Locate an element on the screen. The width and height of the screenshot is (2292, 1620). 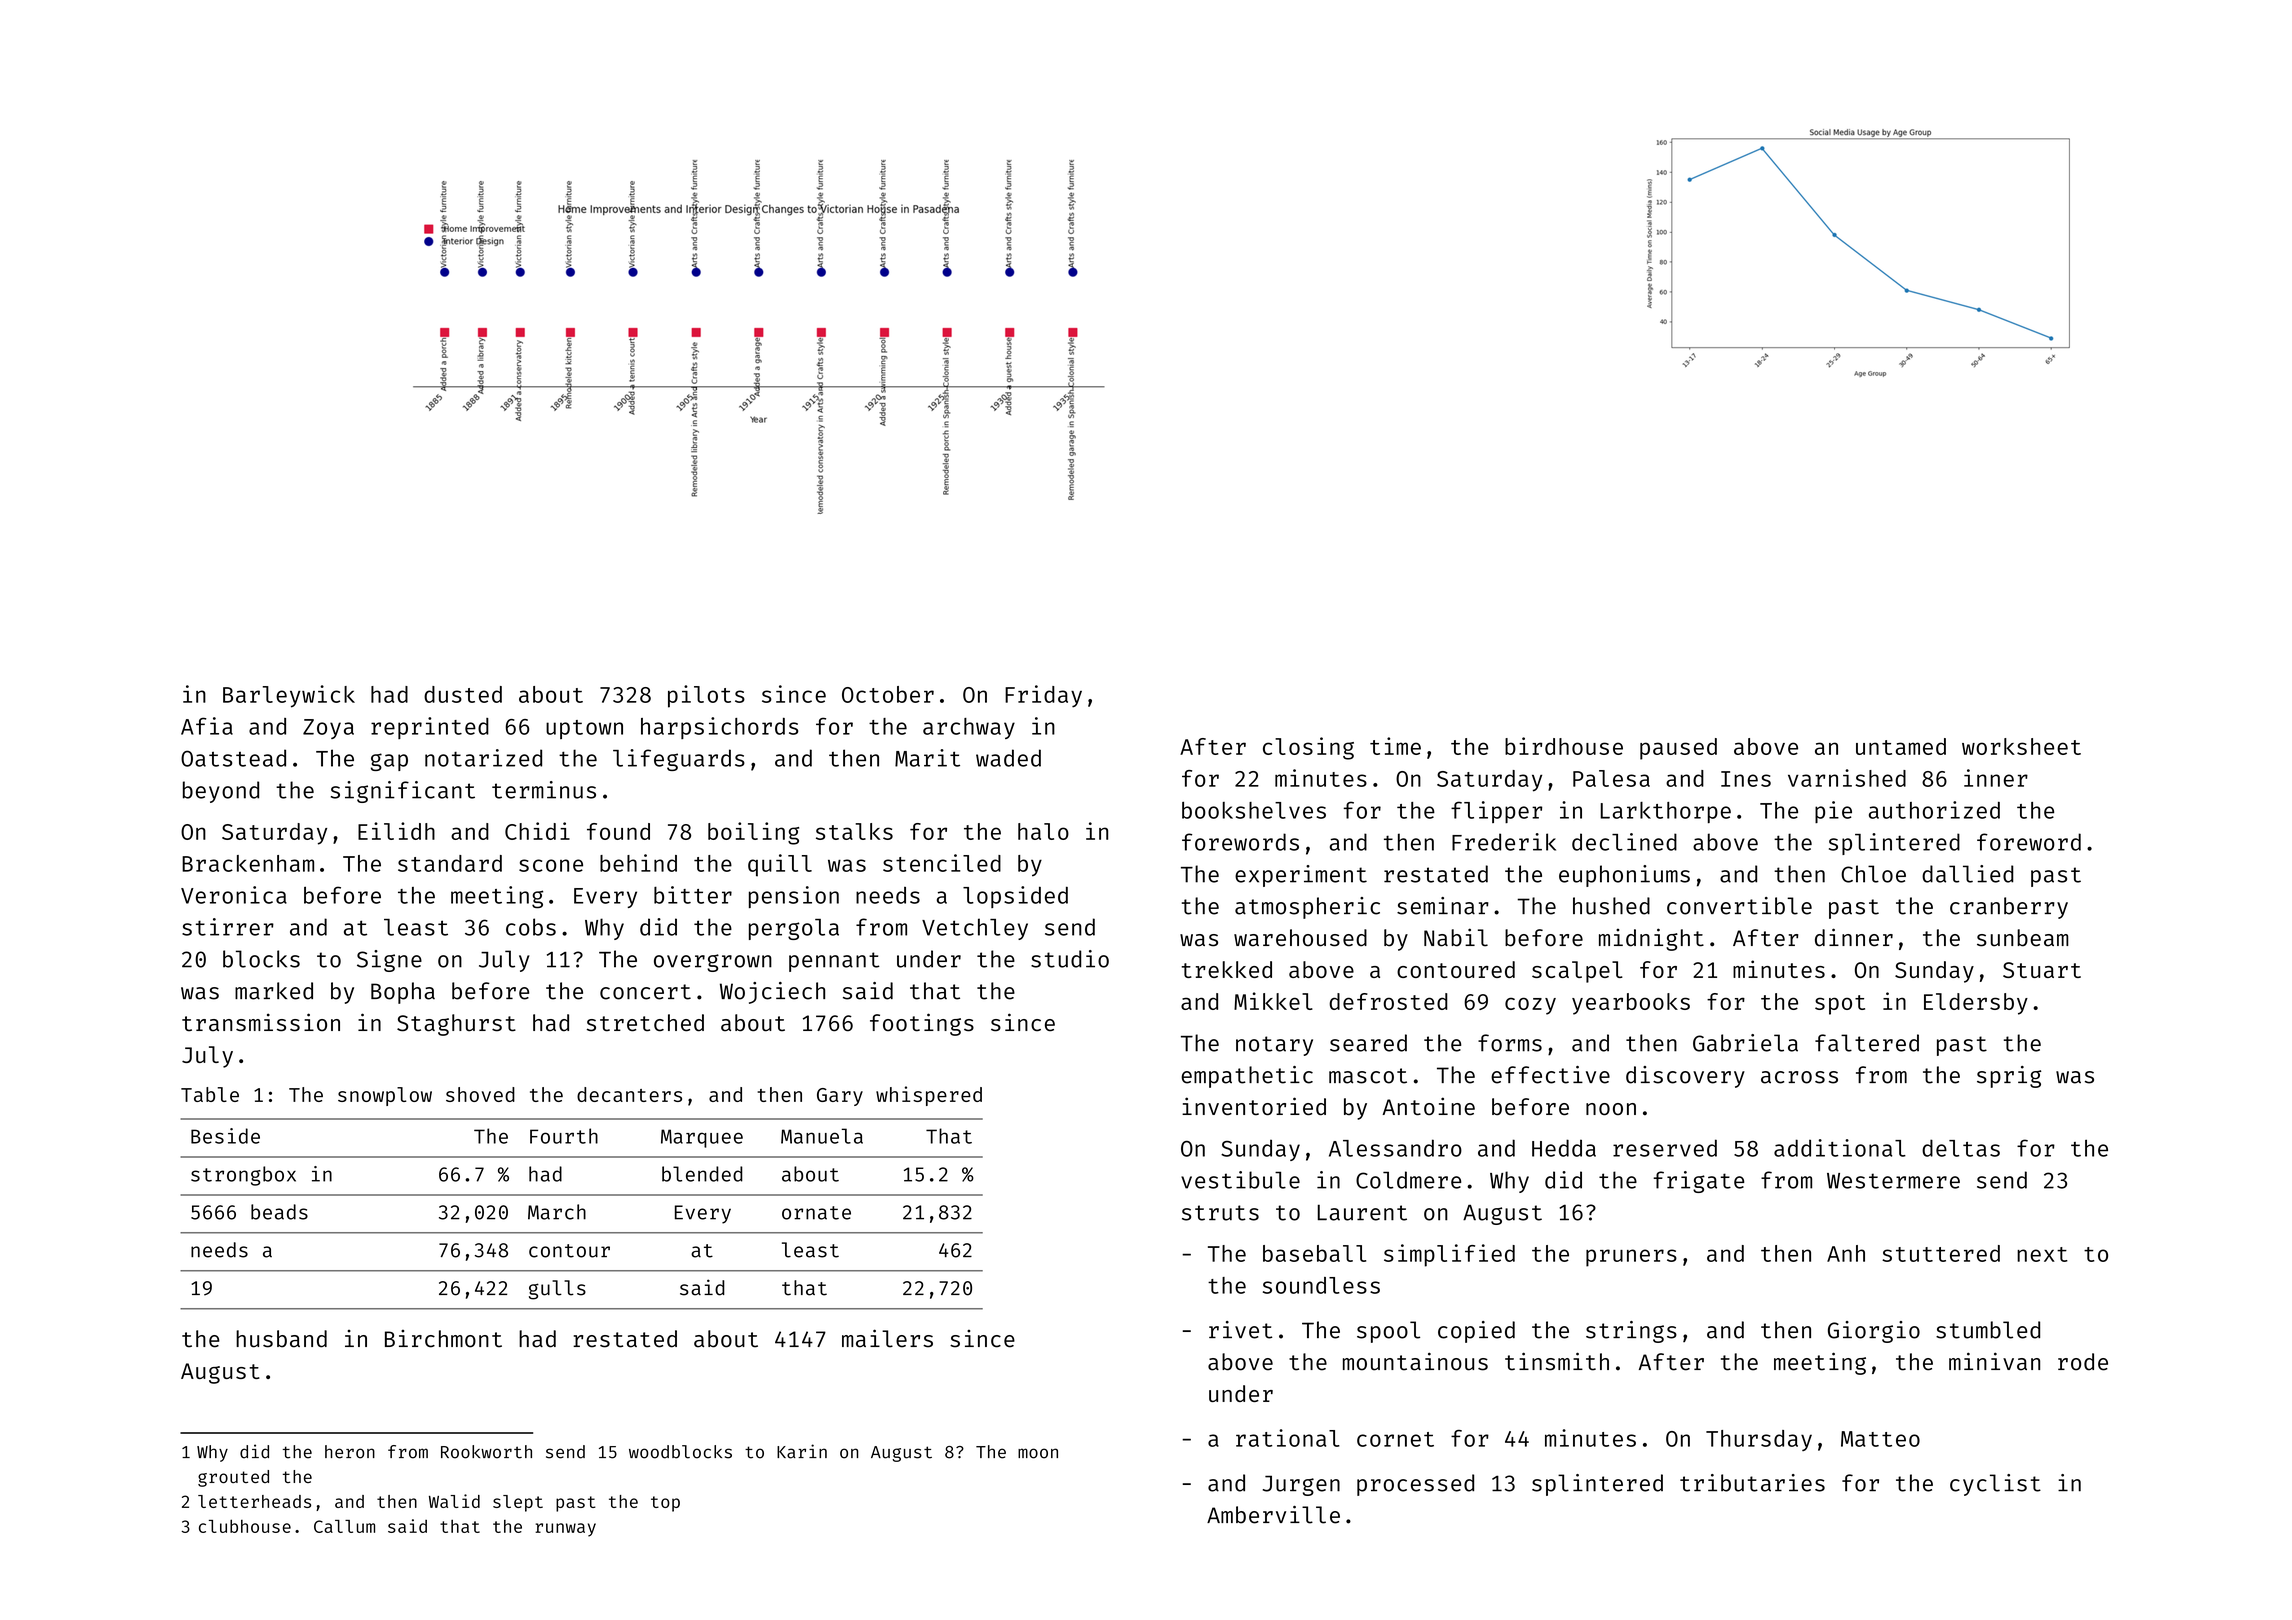
seminar is located at coordinates (1443, 906).
